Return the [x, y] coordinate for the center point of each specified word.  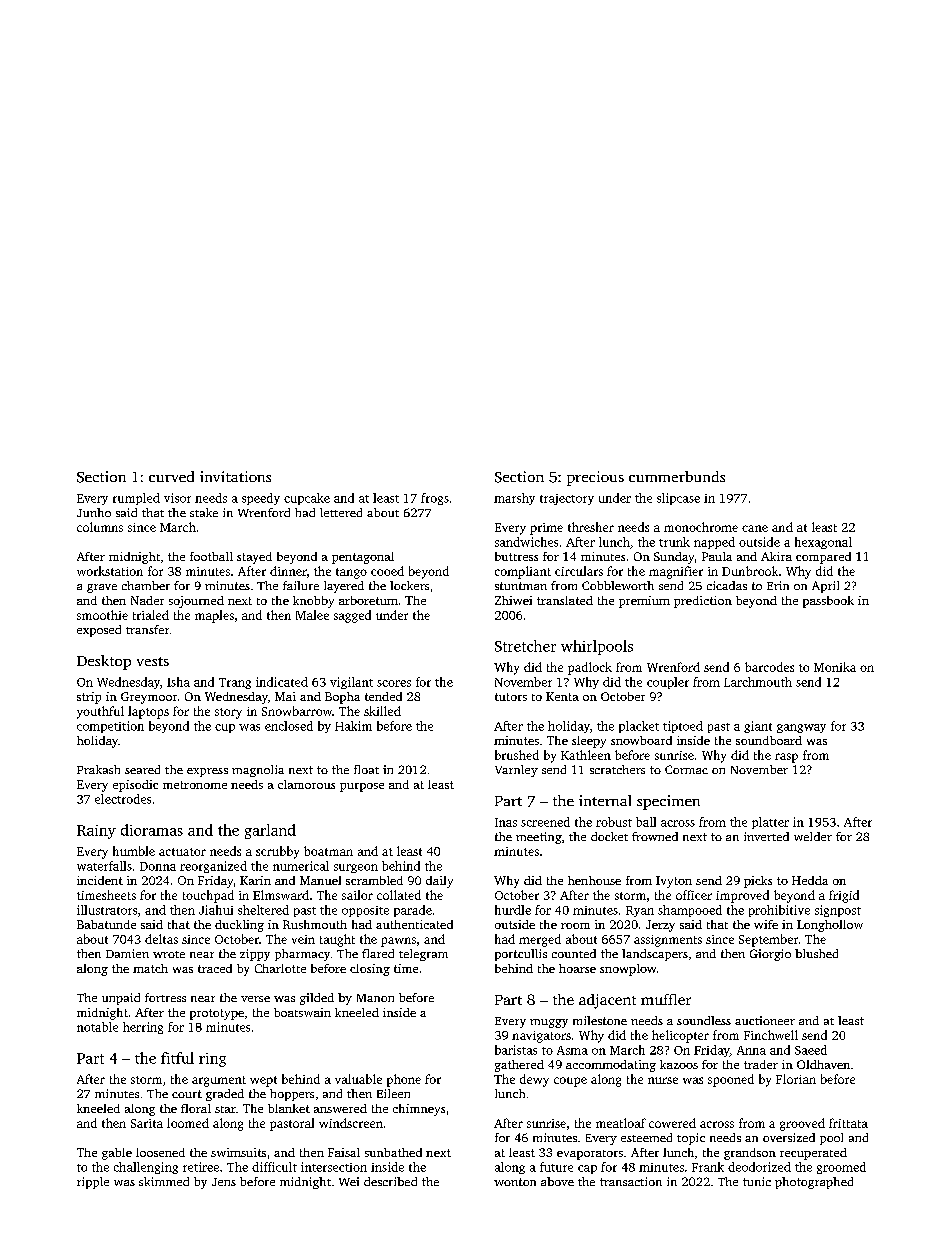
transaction [631, 1181]
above [557, 1181]
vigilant [351, 683]
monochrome [701, 527]
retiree [201, 1167]
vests [153, 661]
